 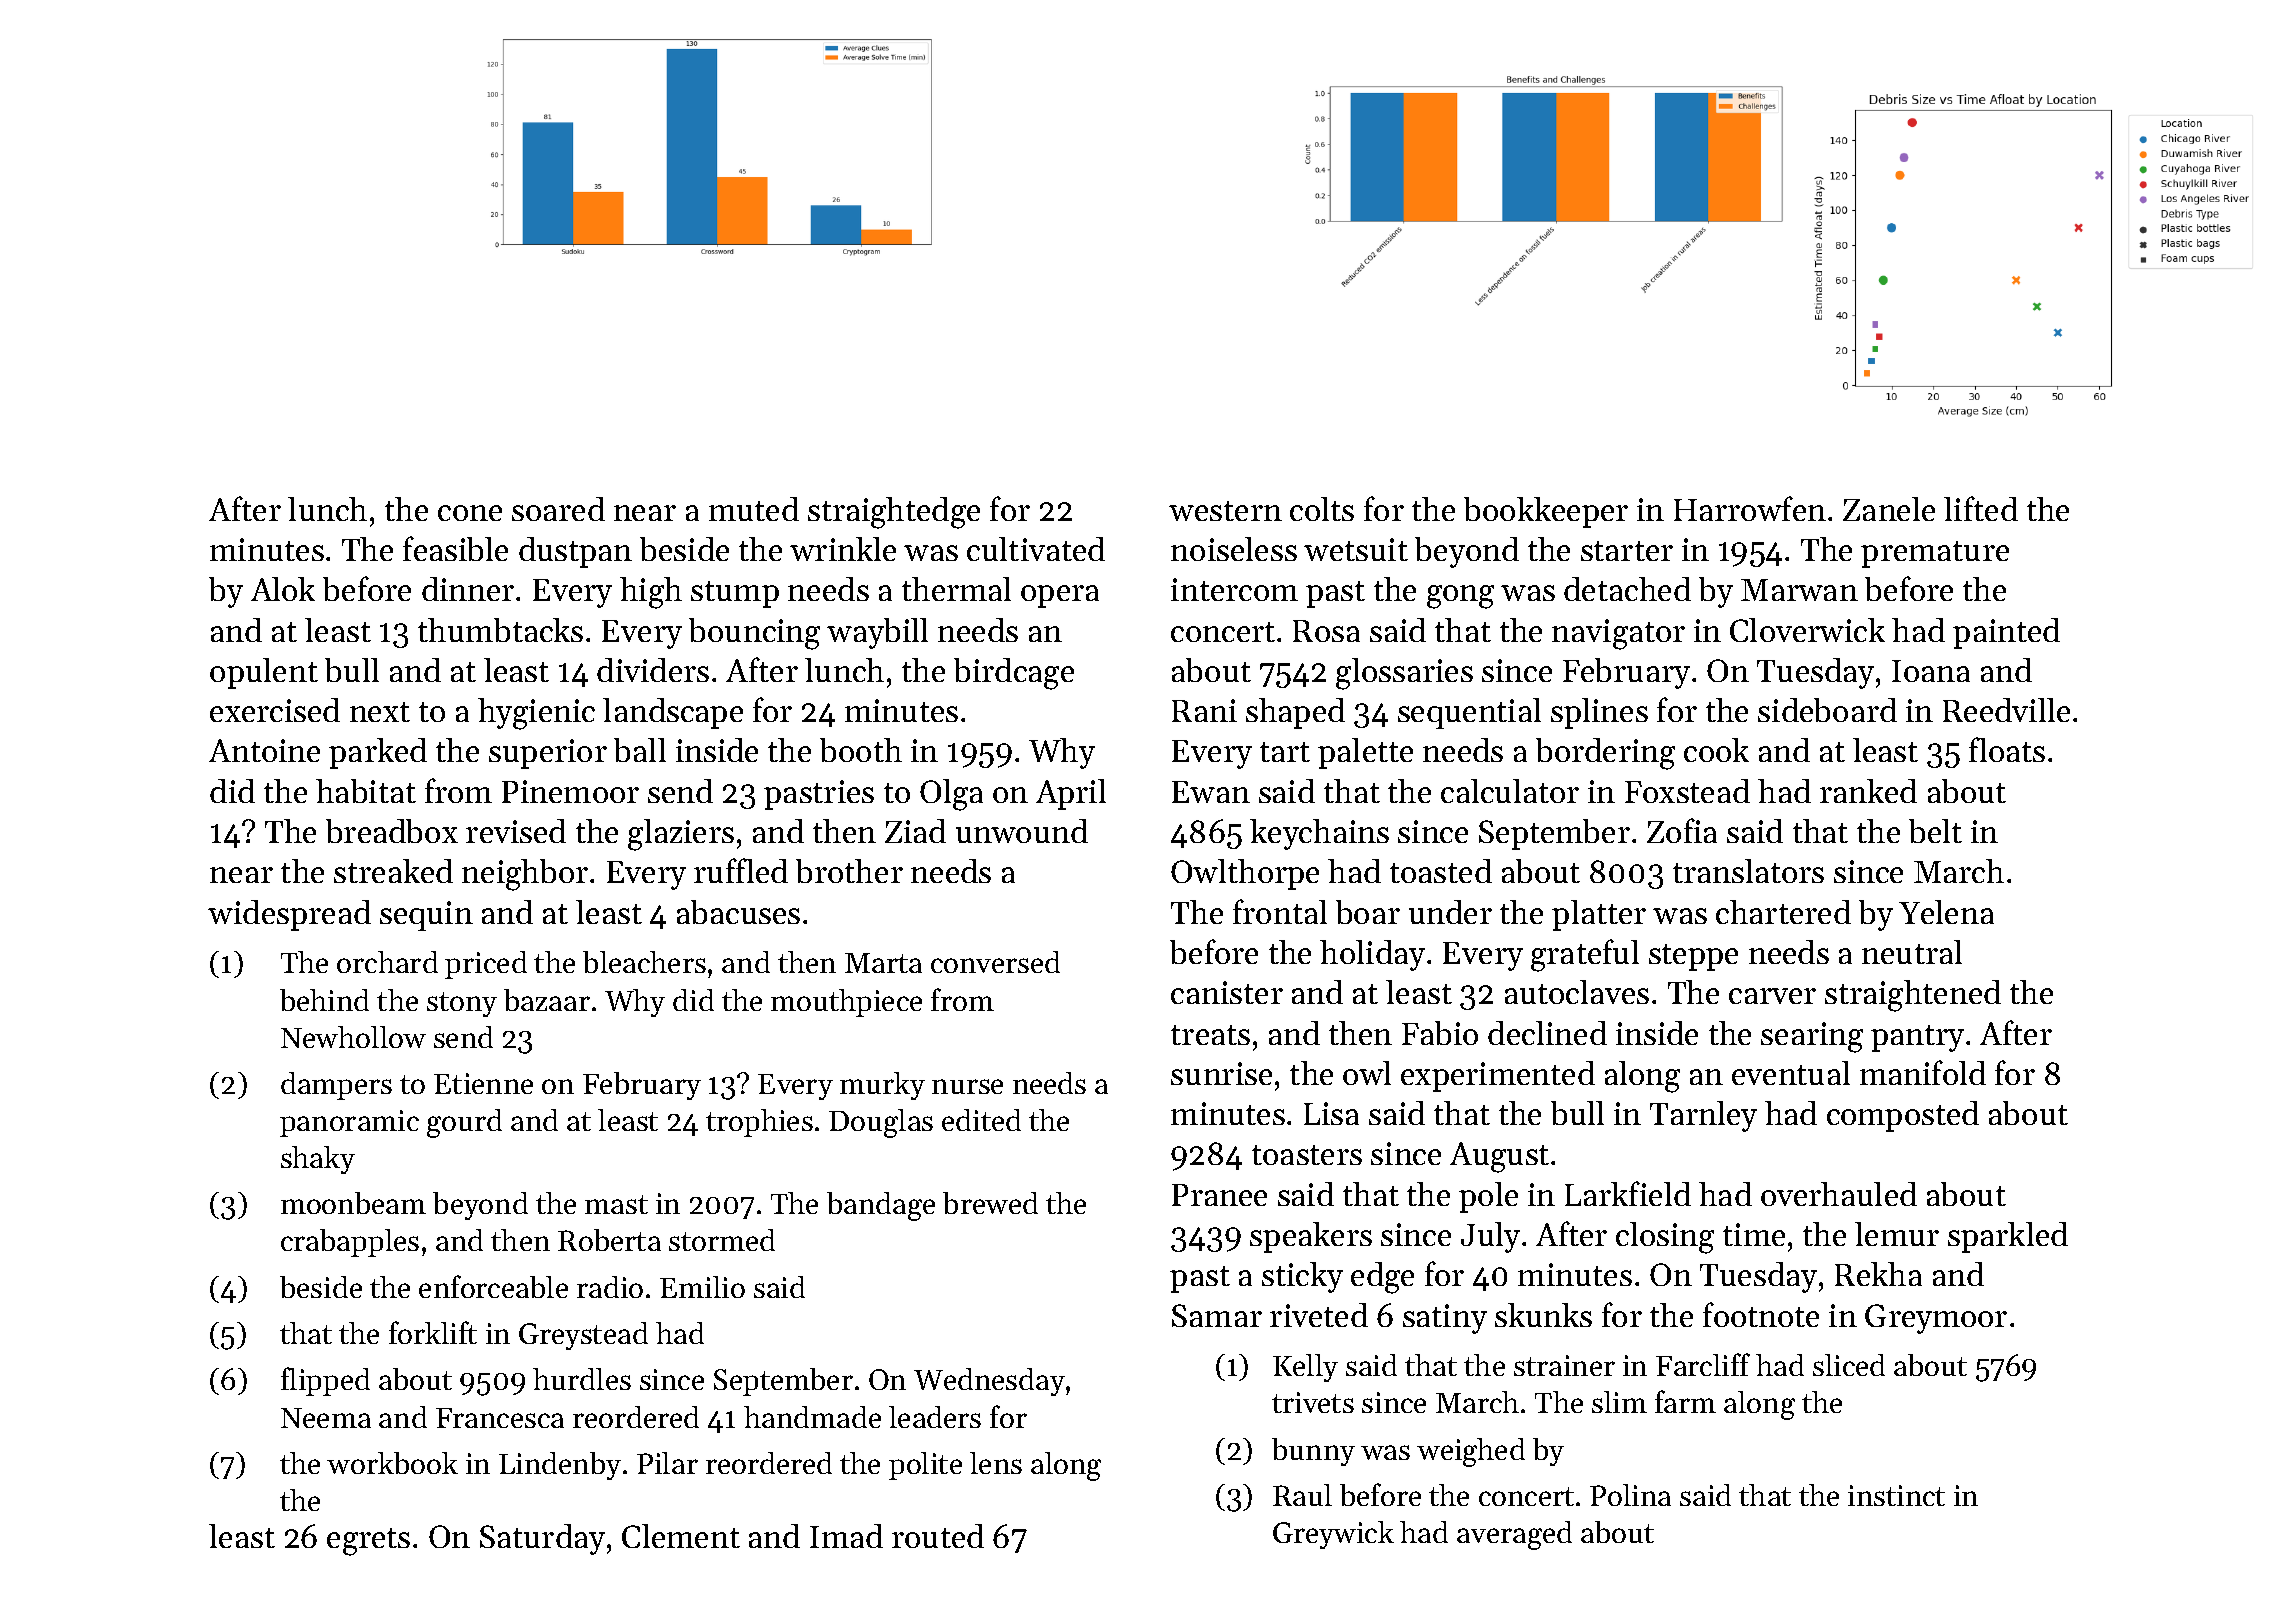 I want to click on Zofia, so click(x=1682, y=830).
